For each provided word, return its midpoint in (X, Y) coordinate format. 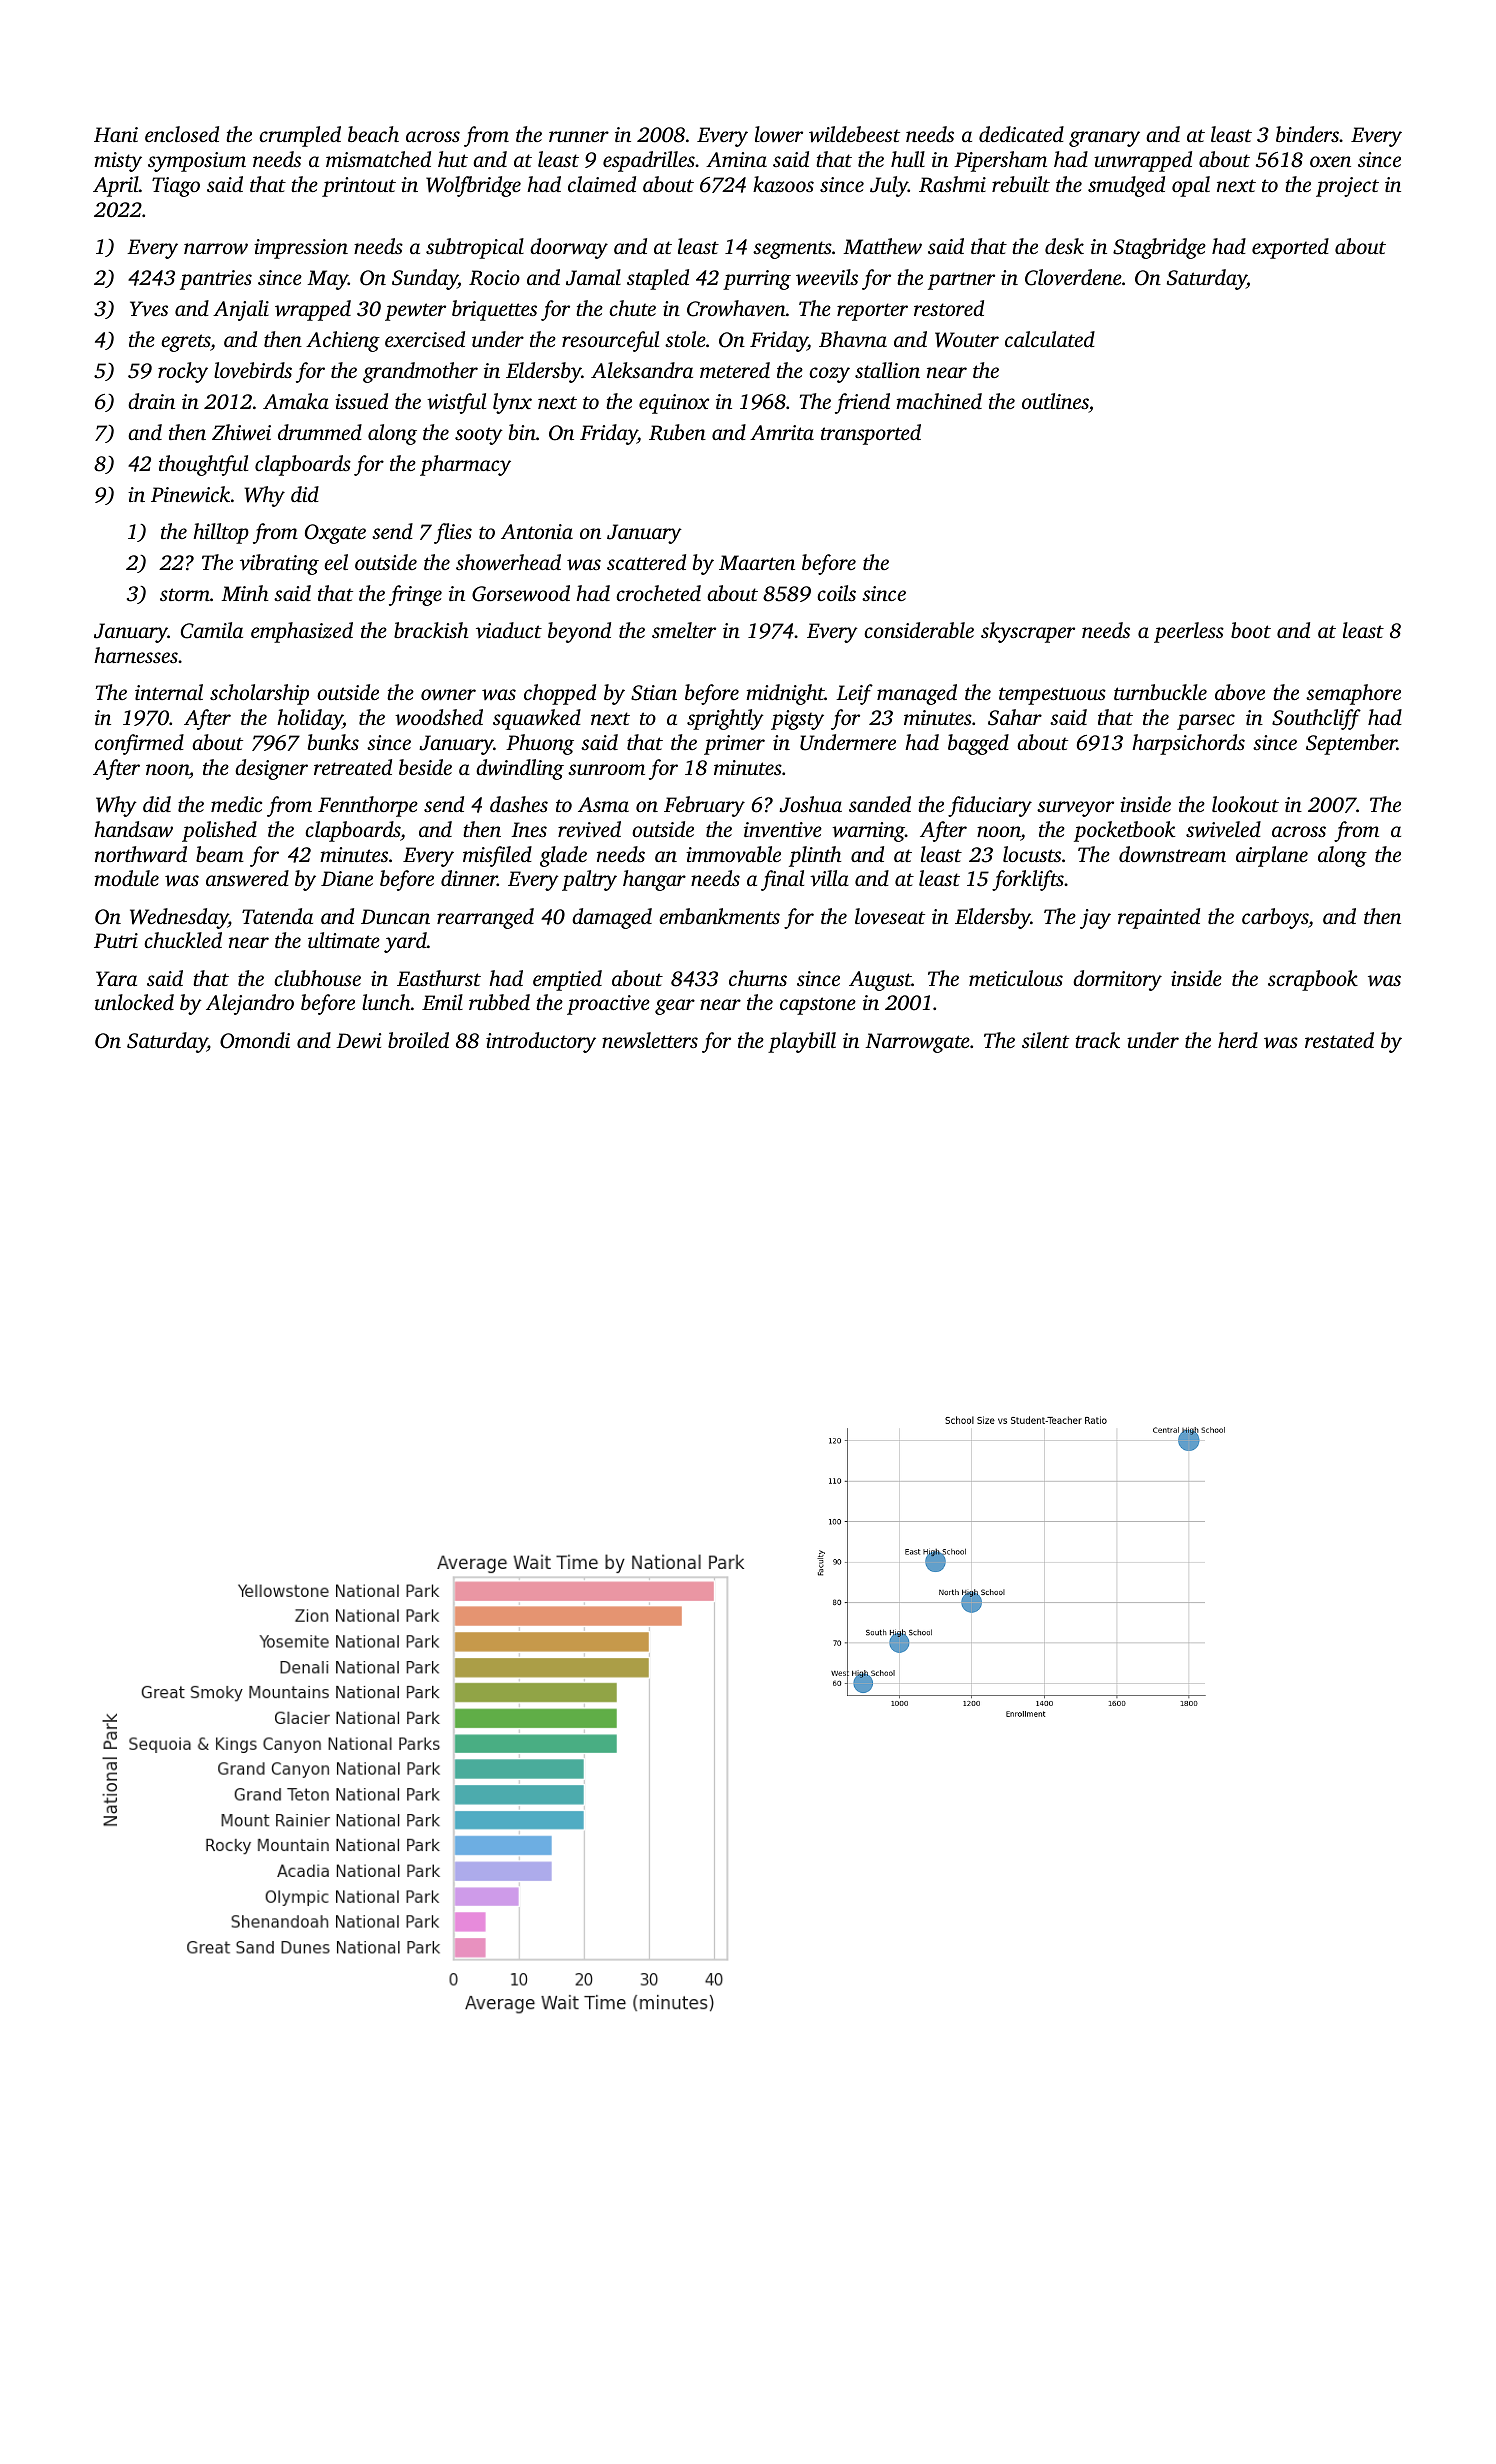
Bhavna (853, 339)
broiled (418, 1040)
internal (169, 692)
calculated (1050, 339)
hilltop (221, 533)
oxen (1330, 161)
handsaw (133, 829)
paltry (589, 880)
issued (361, 401)
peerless (1189, 632)
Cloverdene (1073, 277)
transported (871, 434)
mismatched (378, 159)
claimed (602, 184)
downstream (1172, 854)
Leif (854, 694)
